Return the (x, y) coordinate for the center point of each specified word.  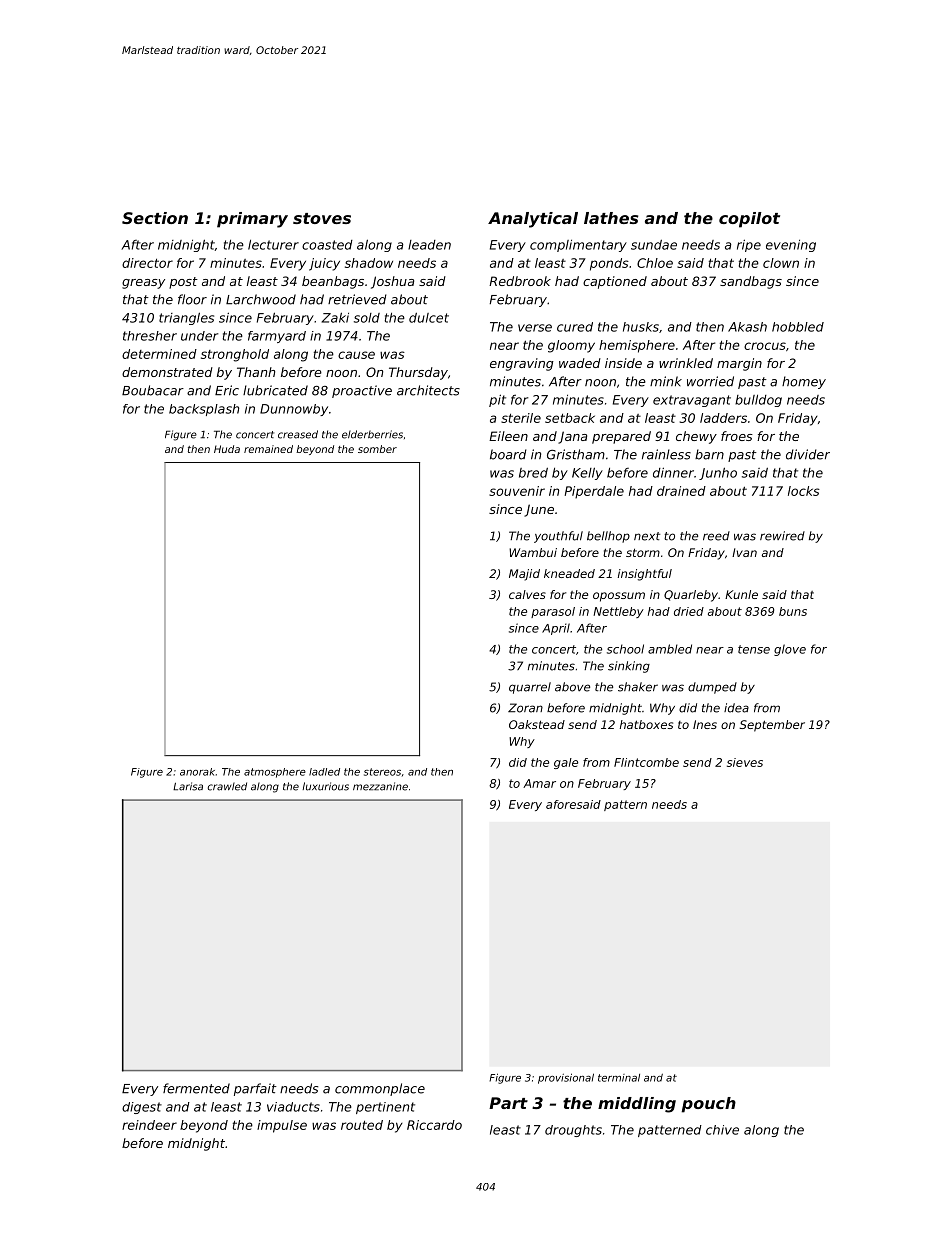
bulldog (758, 401)
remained (268, 449)
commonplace (380, 1089)
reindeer (149, 1125)
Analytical (533, 220)
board (508, 454)
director (147, 263)
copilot (749, 220)
